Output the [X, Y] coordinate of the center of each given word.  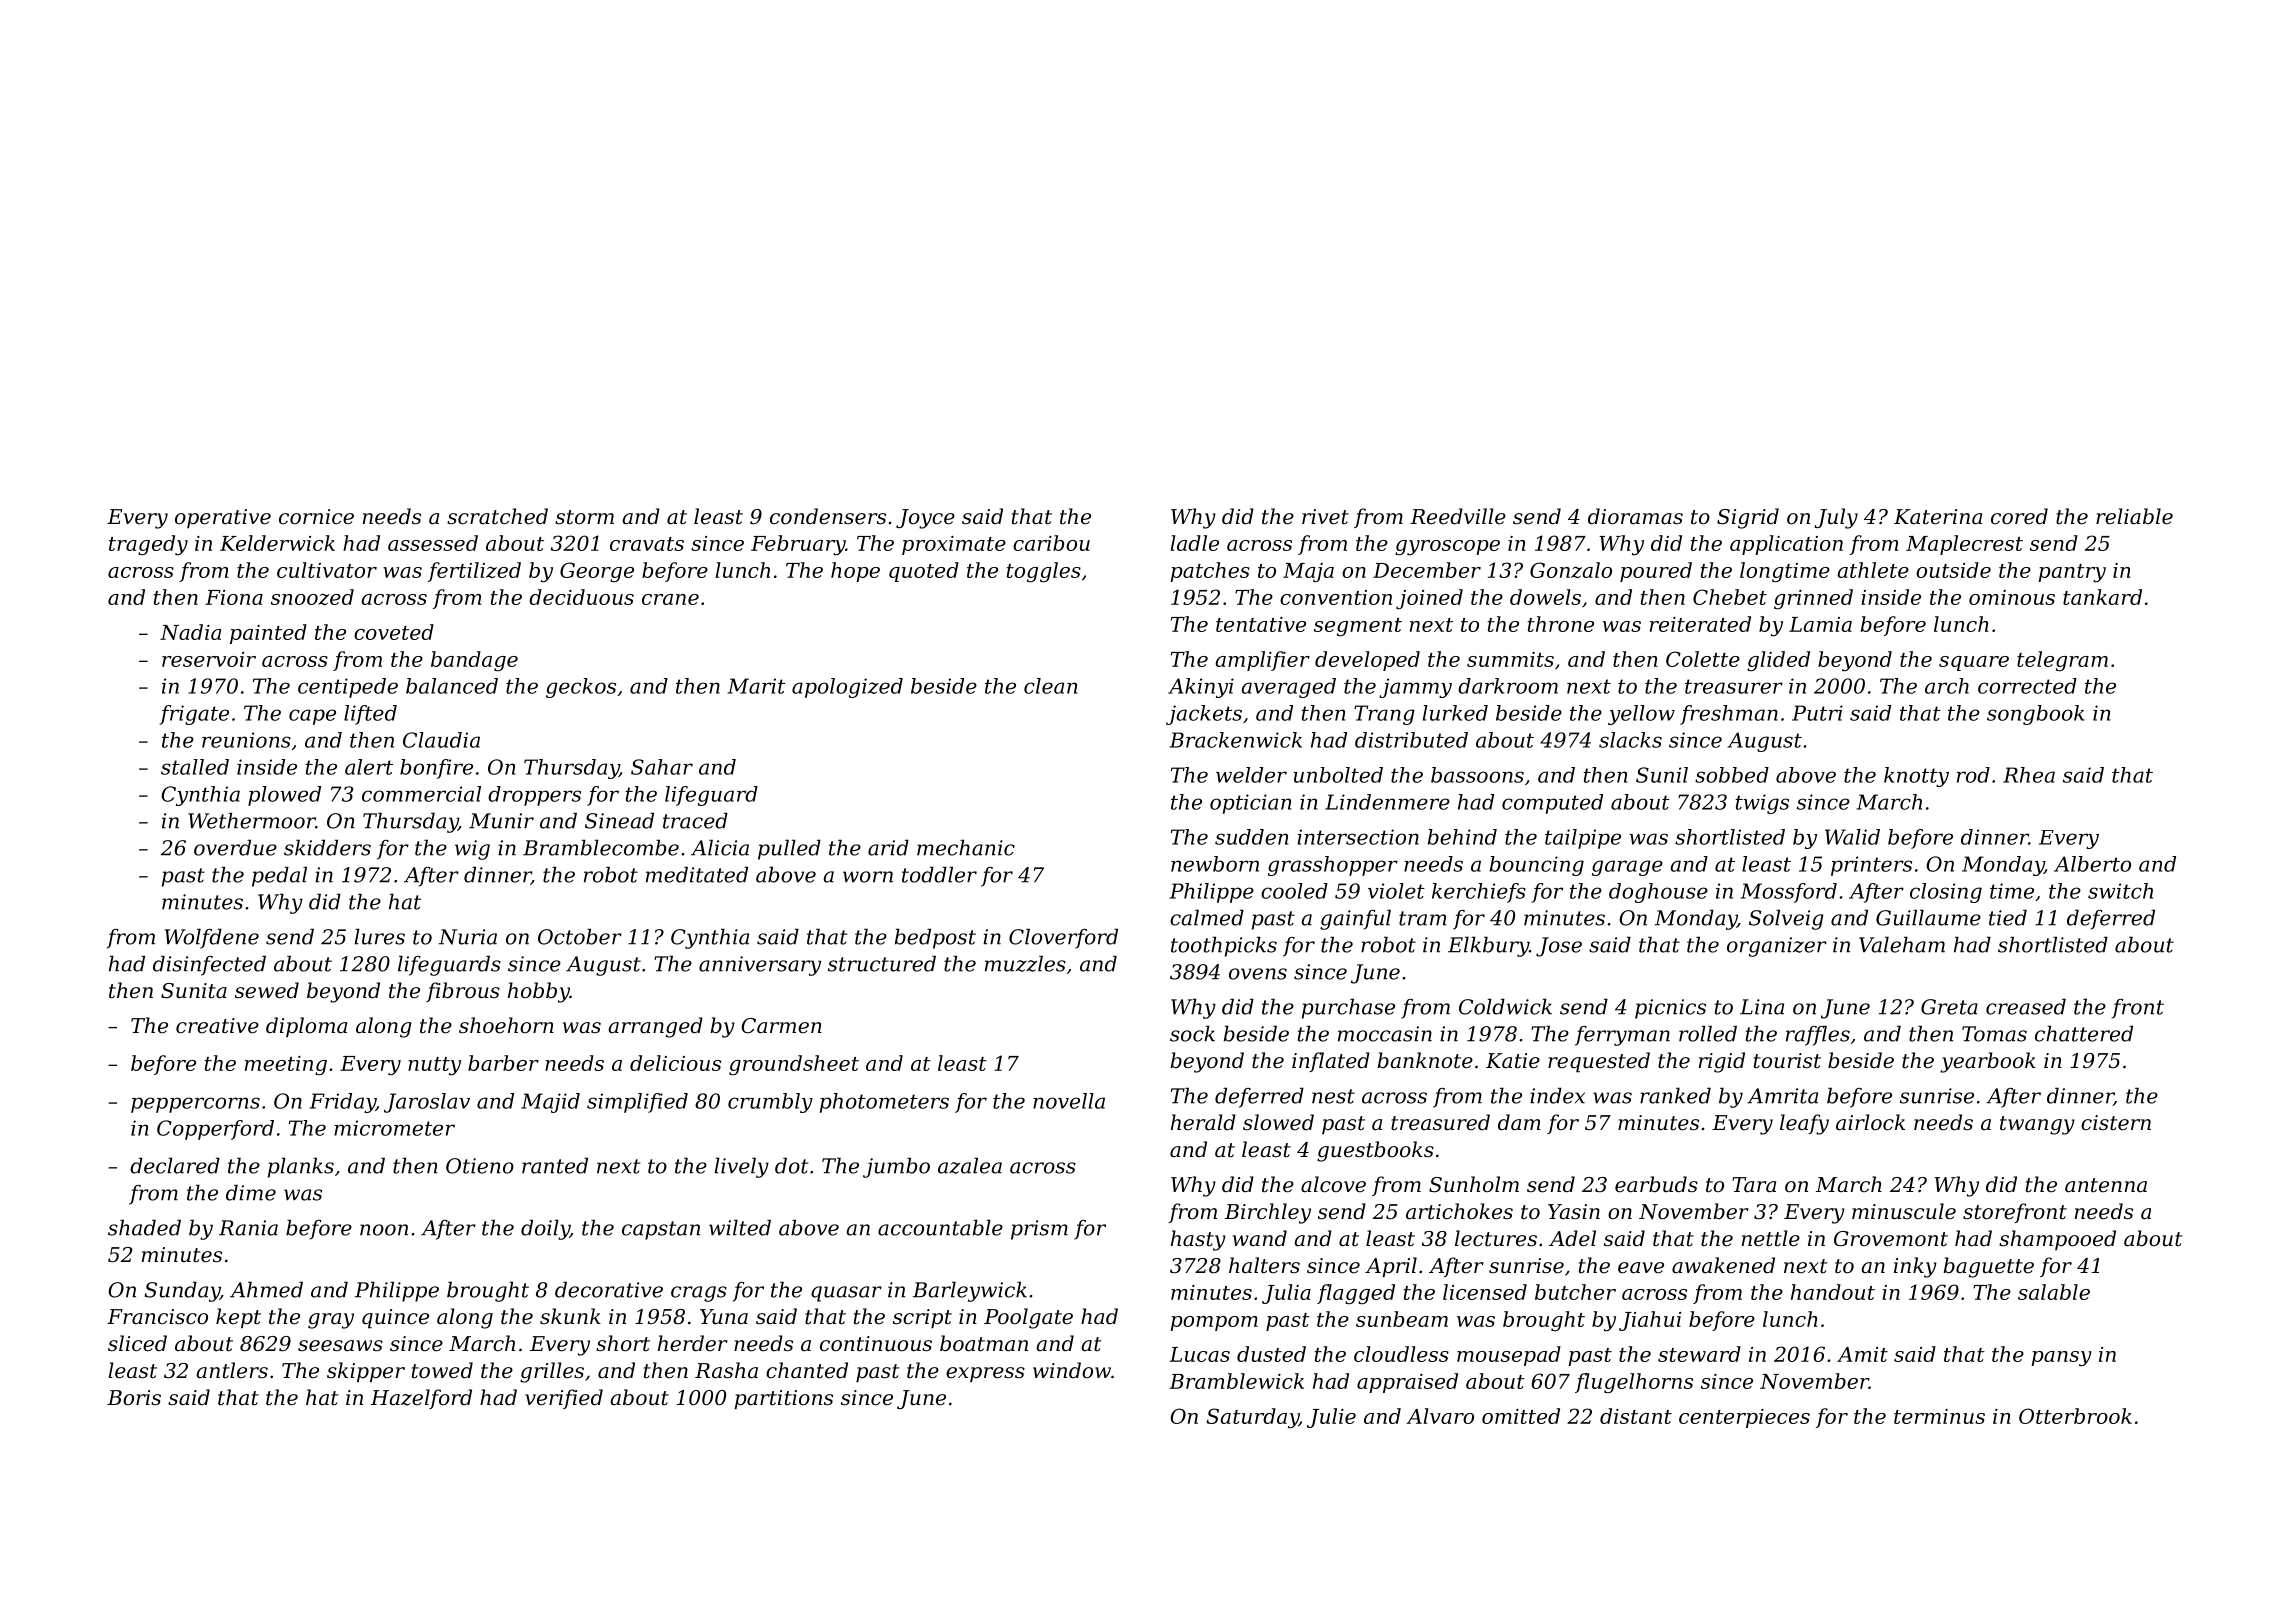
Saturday [1252, 1418]
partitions [784, 1400]
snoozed [312, 597]
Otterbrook [2075, 1416]
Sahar [662, 767]
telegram [2062, 661]
